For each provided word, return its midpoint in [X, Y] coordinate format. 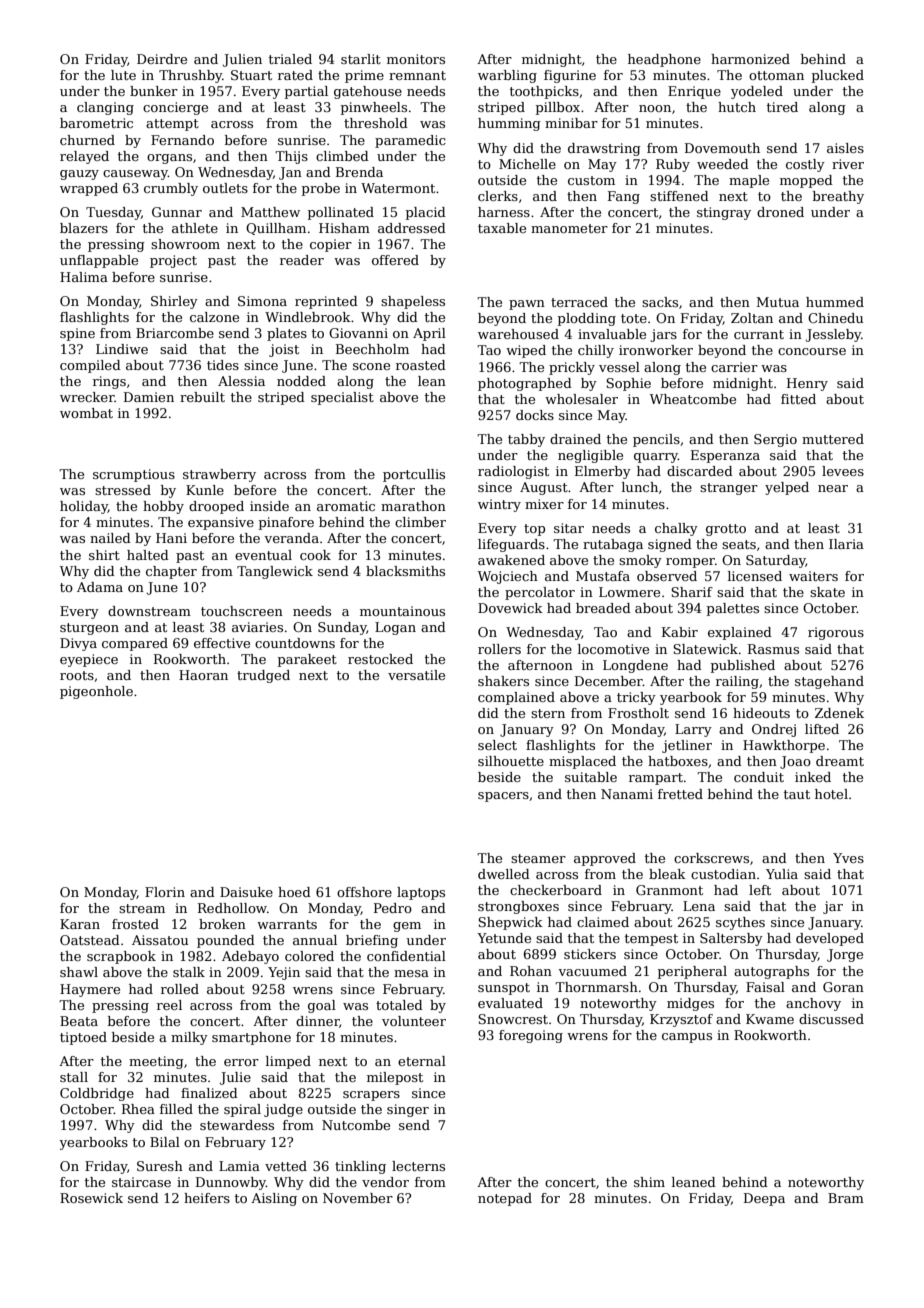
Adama [100, 587]
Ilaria [846, 544]
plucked [838, 76]
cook [315, 555]
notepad [505, 1199]
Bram [846, 1198]
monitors [416, 59]
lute [123, 75]
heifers [207, 1198]
